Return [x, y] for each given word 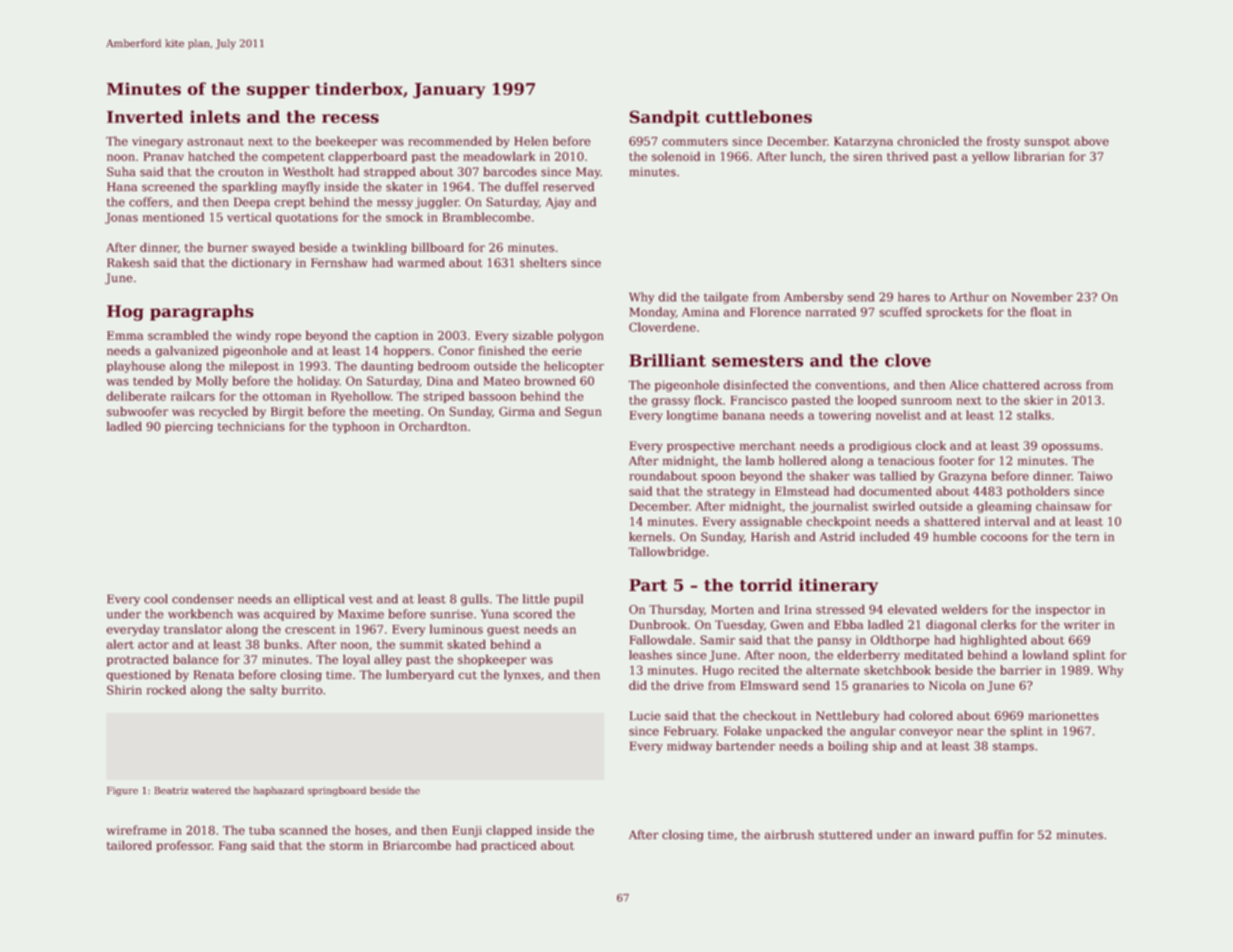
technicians [251, 426]
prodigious [880, 447]
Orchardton [433, 426]
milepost [254, 367]
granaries [881, 687]
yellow [991, 157]
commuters [695, 142]
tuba [262, 830]
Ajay [558, 203]
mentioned [173, 217]
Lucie [645, 716]
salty [263, 691]
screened [168, 187]
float [1044, 312]
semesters [757, 361]
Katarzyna [863, 142]
